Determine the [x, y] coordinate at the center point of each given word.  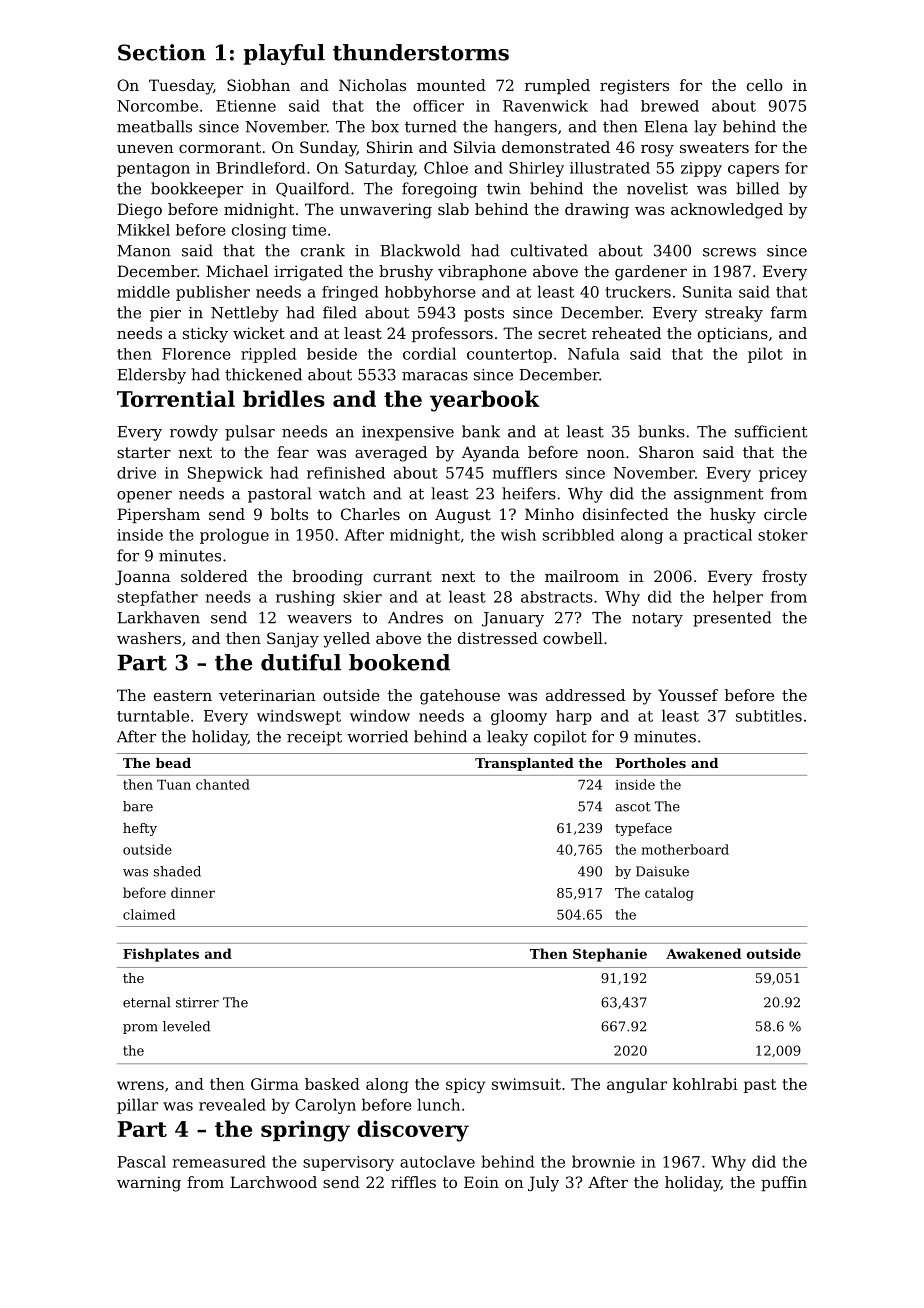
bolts [289, 514]
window [380, 715]
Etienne [246, 106]
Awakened [703, 953]
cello [765, 85]
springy [305, 1131]
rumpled [557, 86]
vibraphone [482, 272]
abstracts [557, 597]
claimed [149, 914]
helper [738, 598]
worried [377, 736]
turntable [153, 716]
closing [259, 231]
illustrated [610, 168]
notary [657, 619]
